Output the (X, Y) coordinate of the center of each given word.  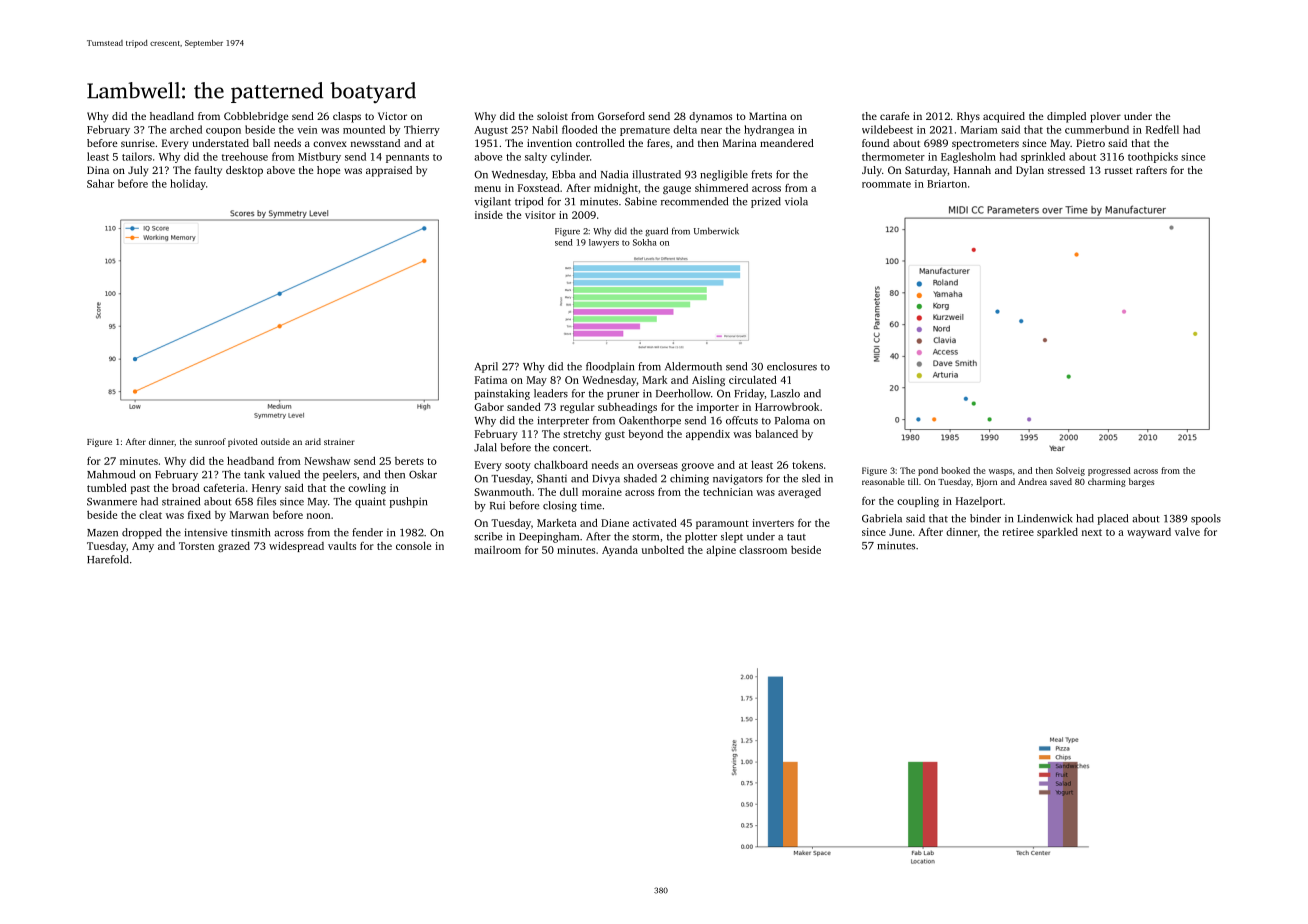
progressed (1109, 471)
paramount (722, 524)
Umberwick (716, 231)
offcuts (742, 420)
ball (261, 143)
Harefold (108, 559)
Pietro (1090, 143)
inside (489, 215)
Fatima (491, 380)
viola (796, 201)
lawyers (604, 243)
